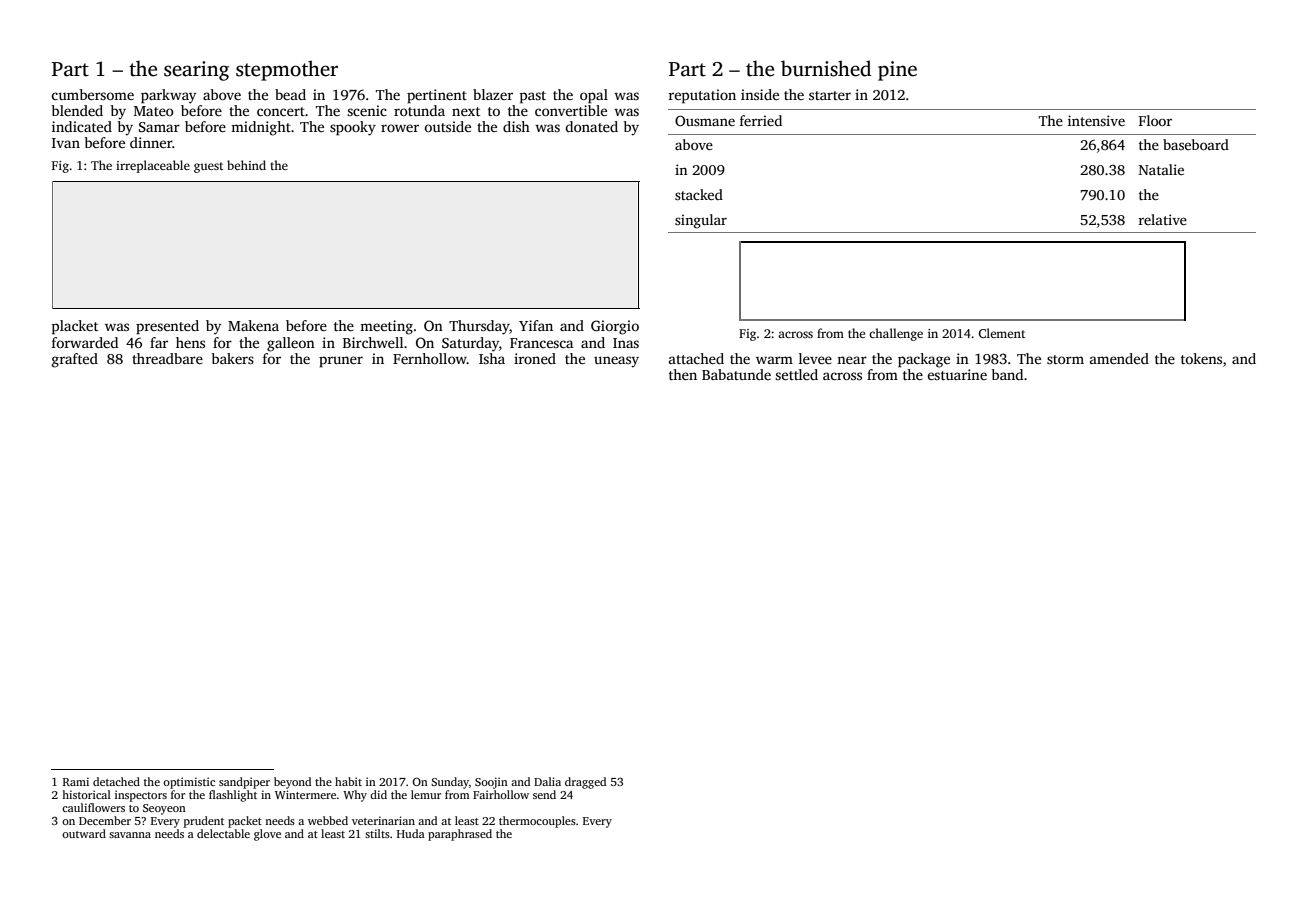  Describe the element at coordinates (547, 781) in the image. I see `Dalia` at that location.
